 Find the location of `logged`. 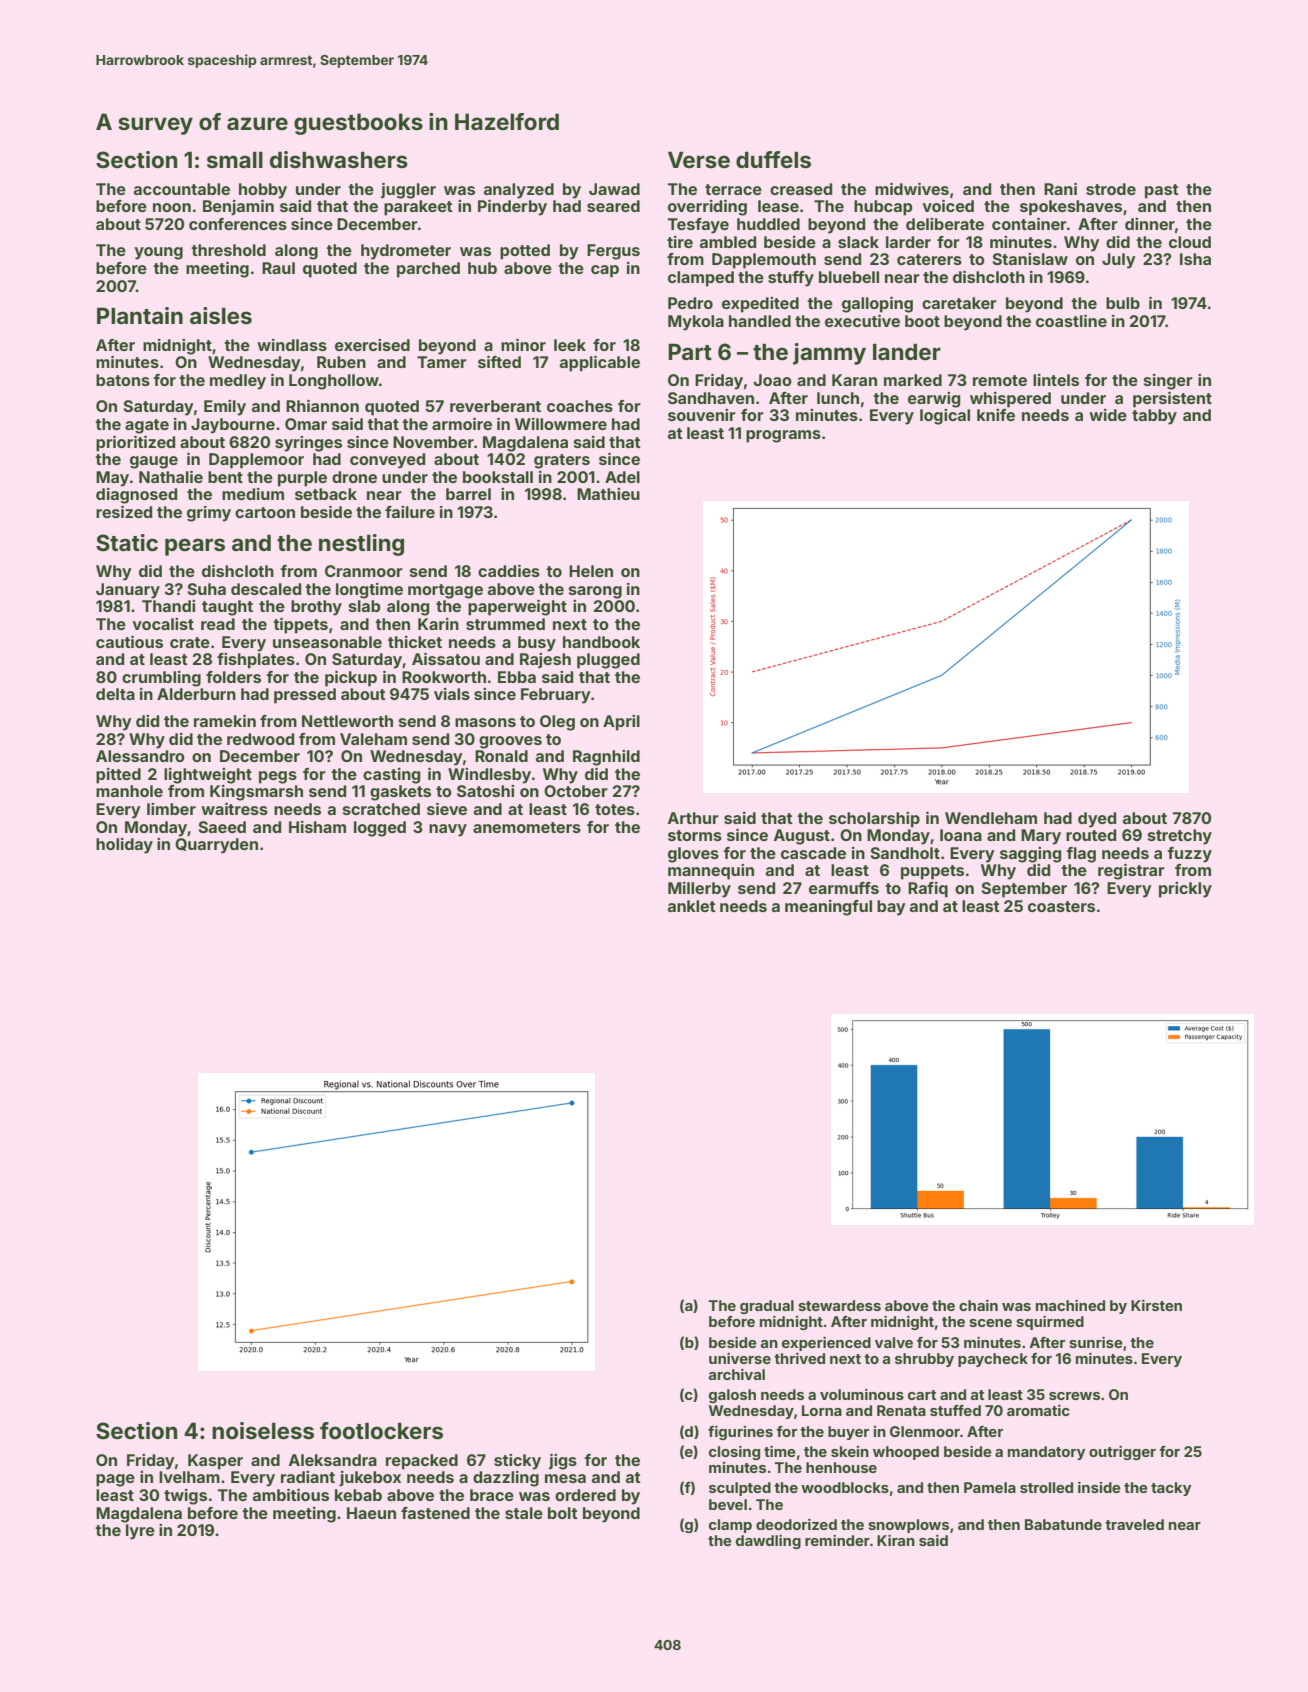

logged is located at coordinates (380, 829).
